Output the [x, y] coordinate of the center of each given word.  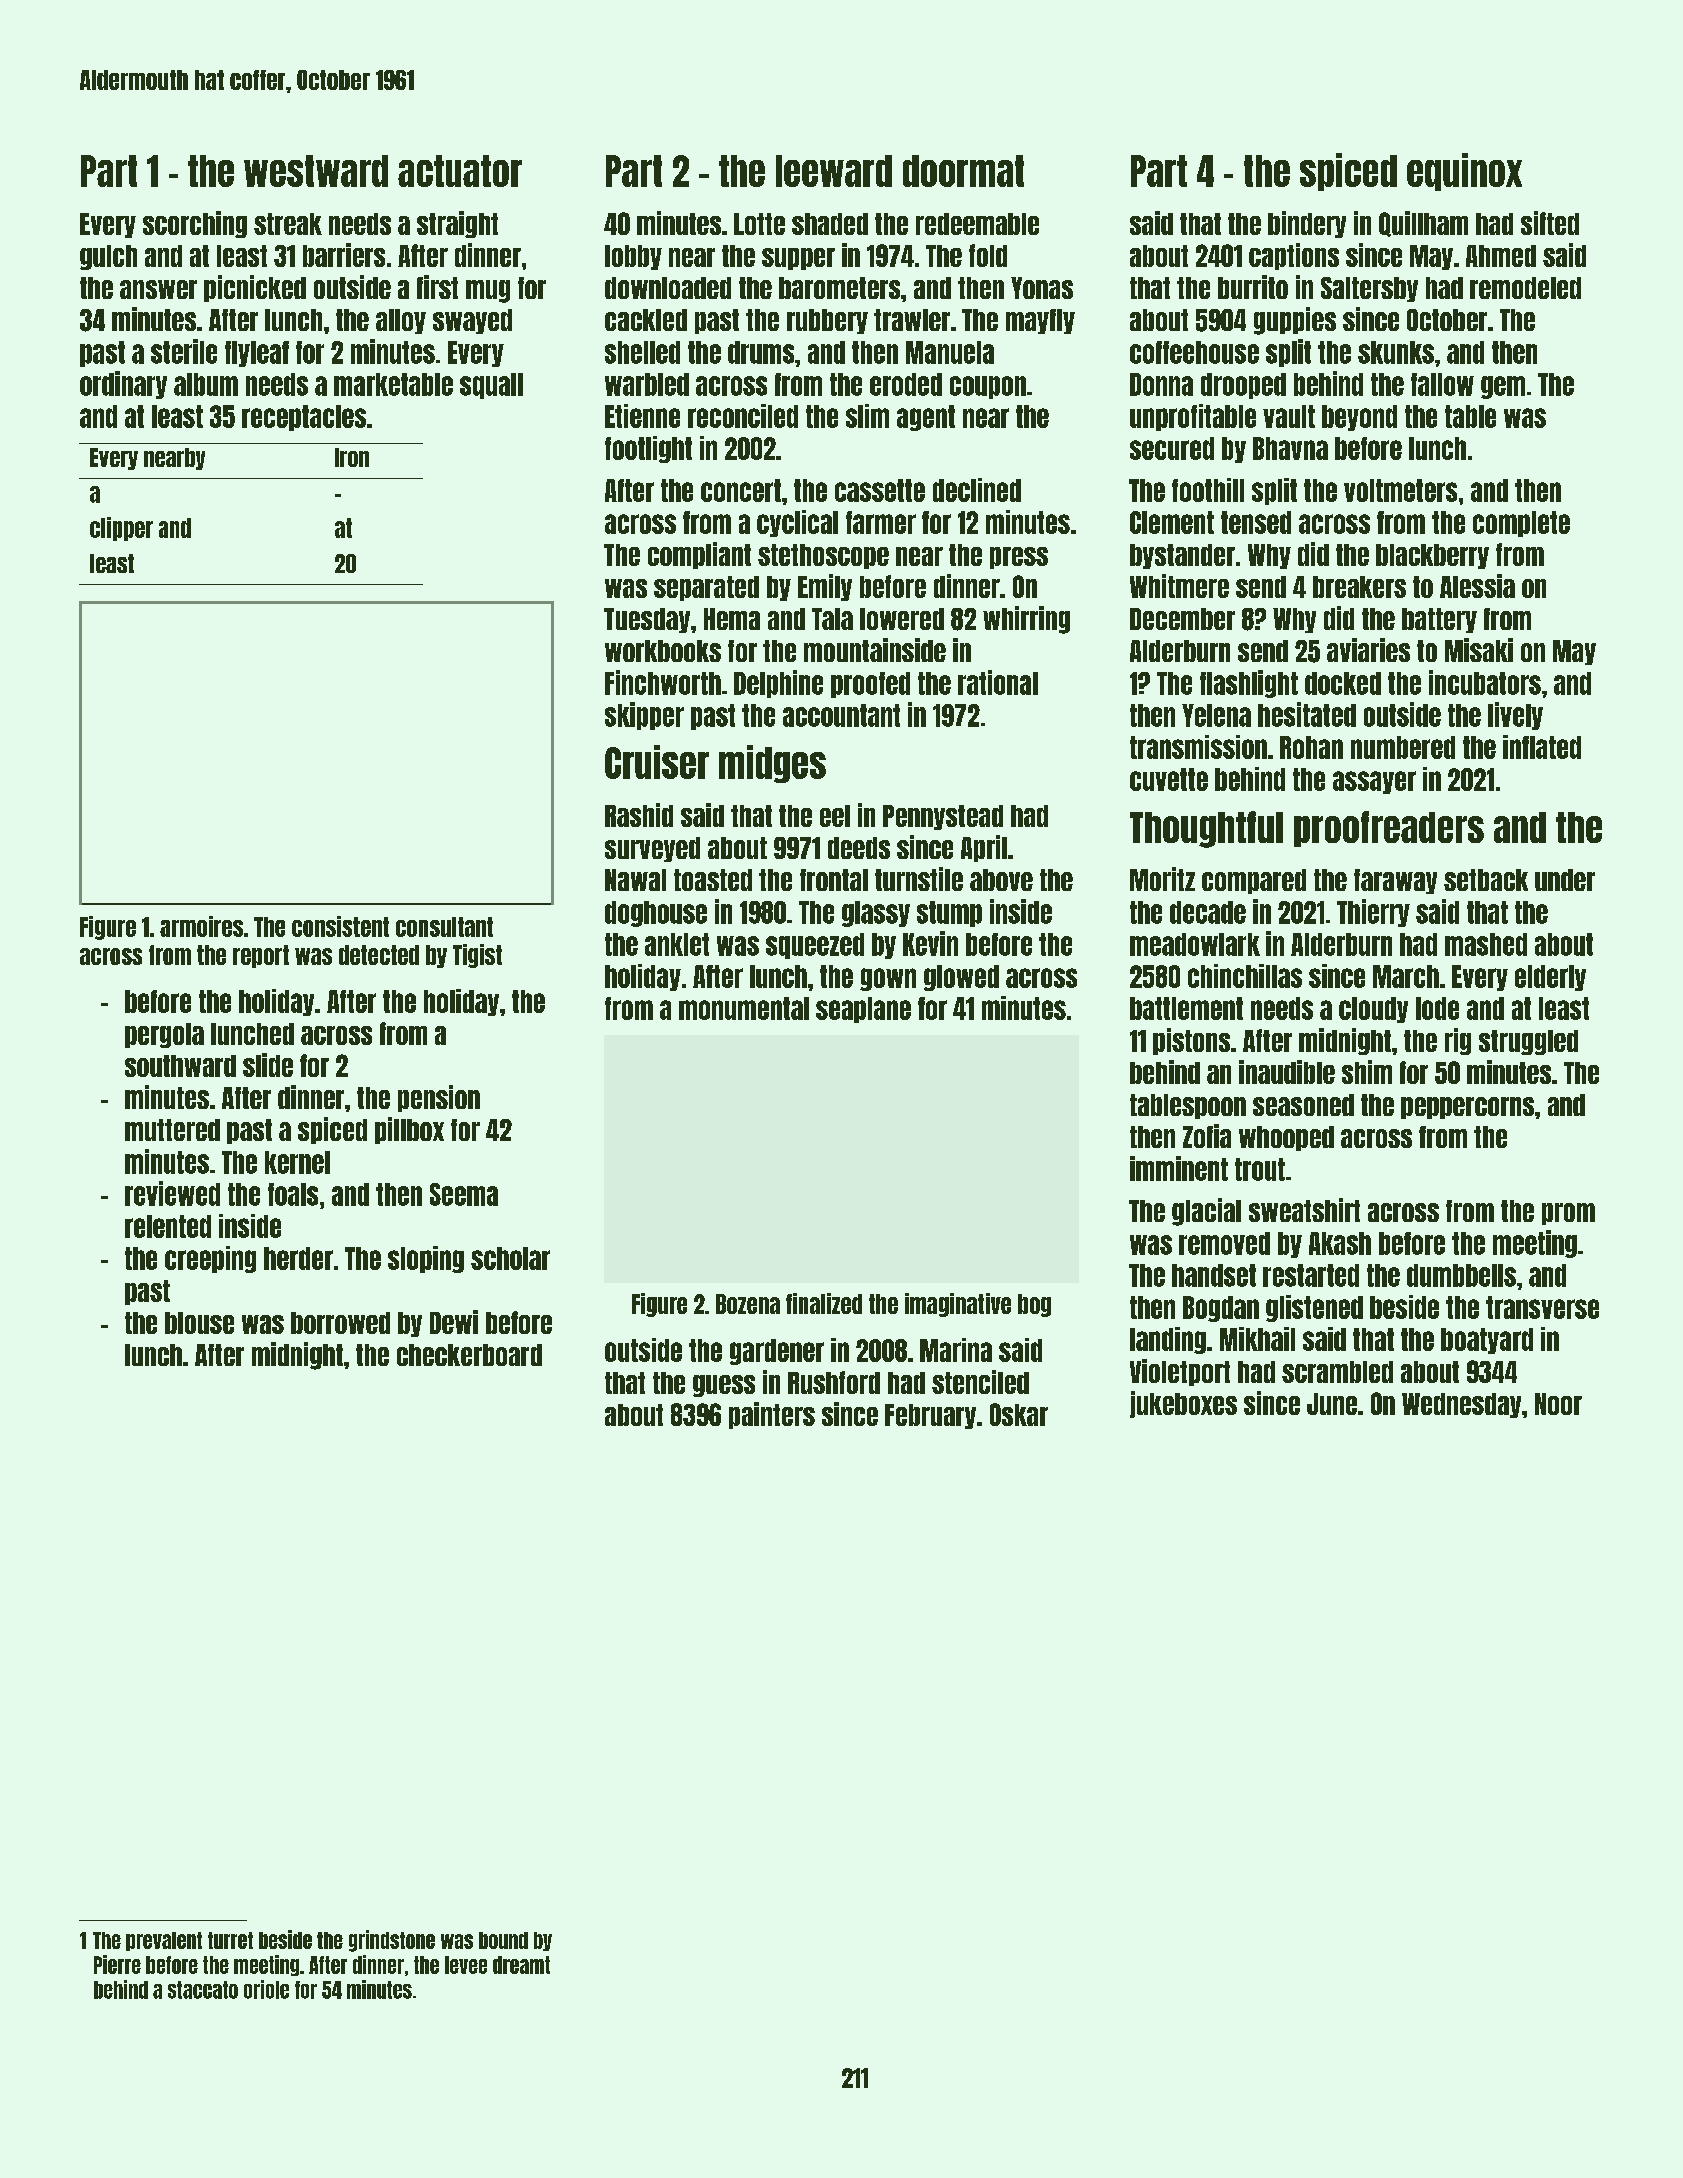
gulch [108, 257]
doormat [963, 171]
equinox [1464, 172]
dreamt [521, 1965]
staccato [203, 1990]
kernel [297, 1162]
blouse [199, 1323]
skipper [644, 716]
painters [772, 1415]
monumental [744, 1008]
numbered [1403, 747]
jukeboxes [1183, 1404]
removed [1224, 1243]
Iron [352, 457]
